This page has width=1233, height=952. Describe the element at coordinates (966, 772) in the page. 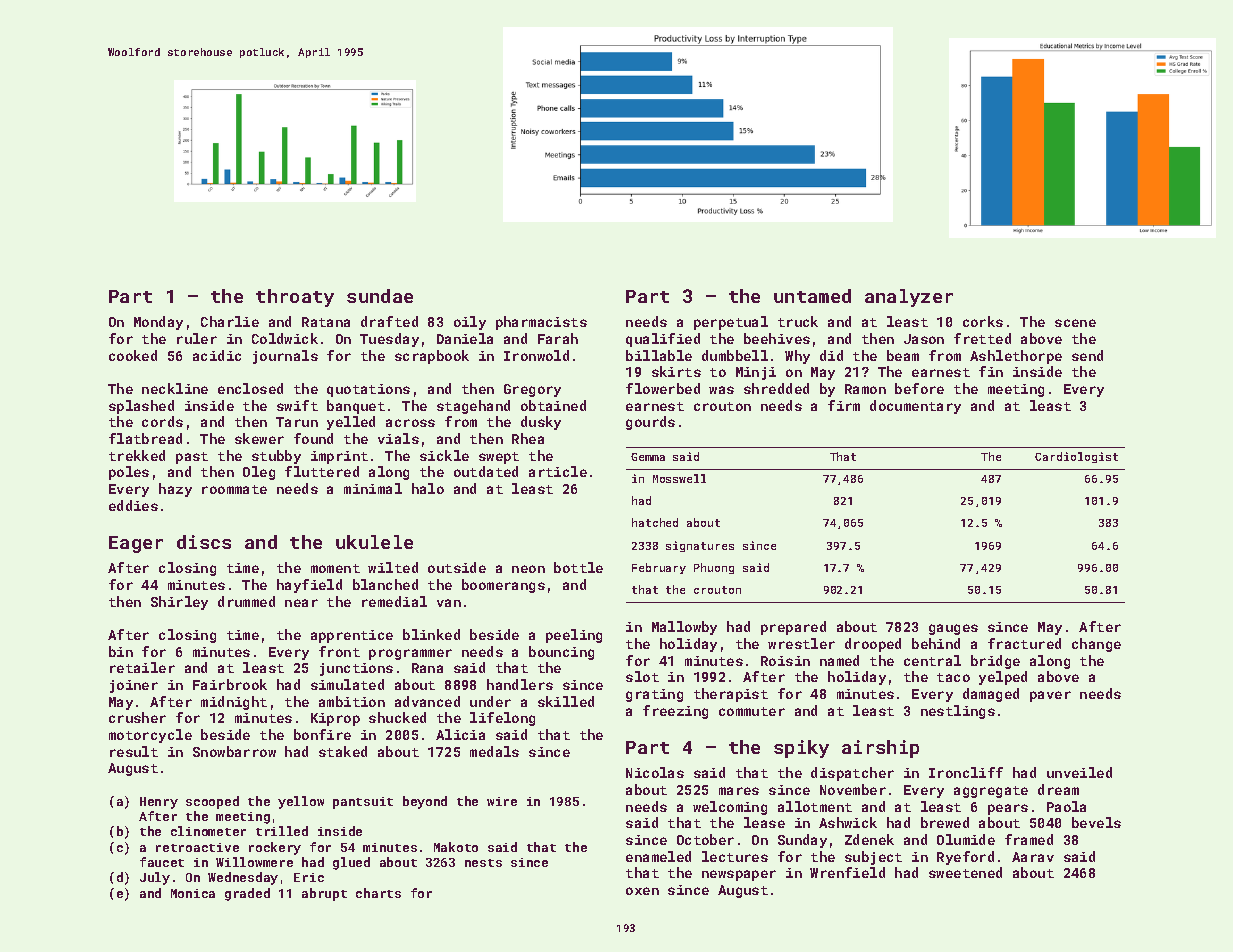

I see `Ironcliff` at that location.
